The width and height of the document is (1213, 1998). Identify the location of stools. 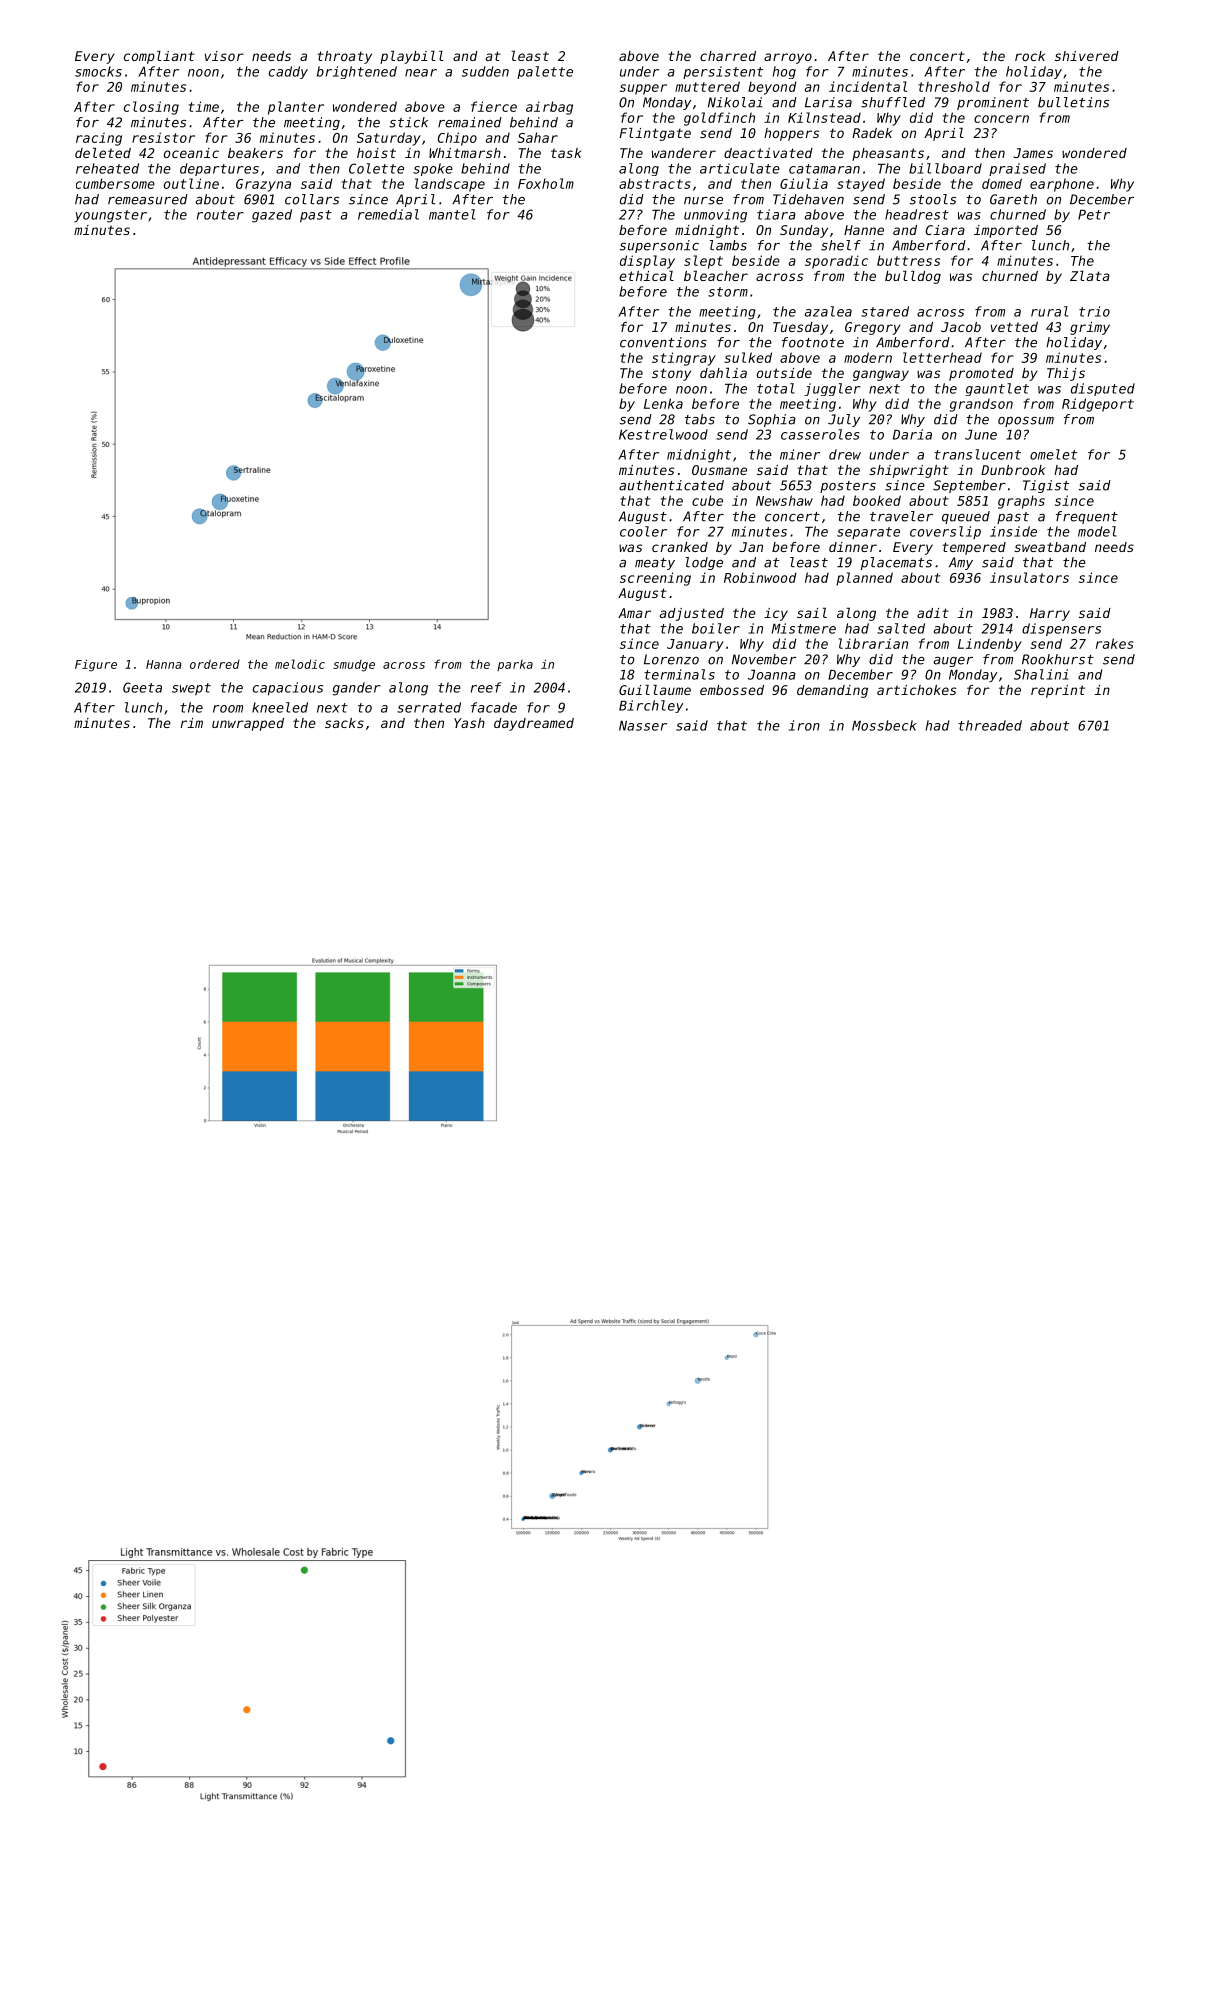
(933, 199).
